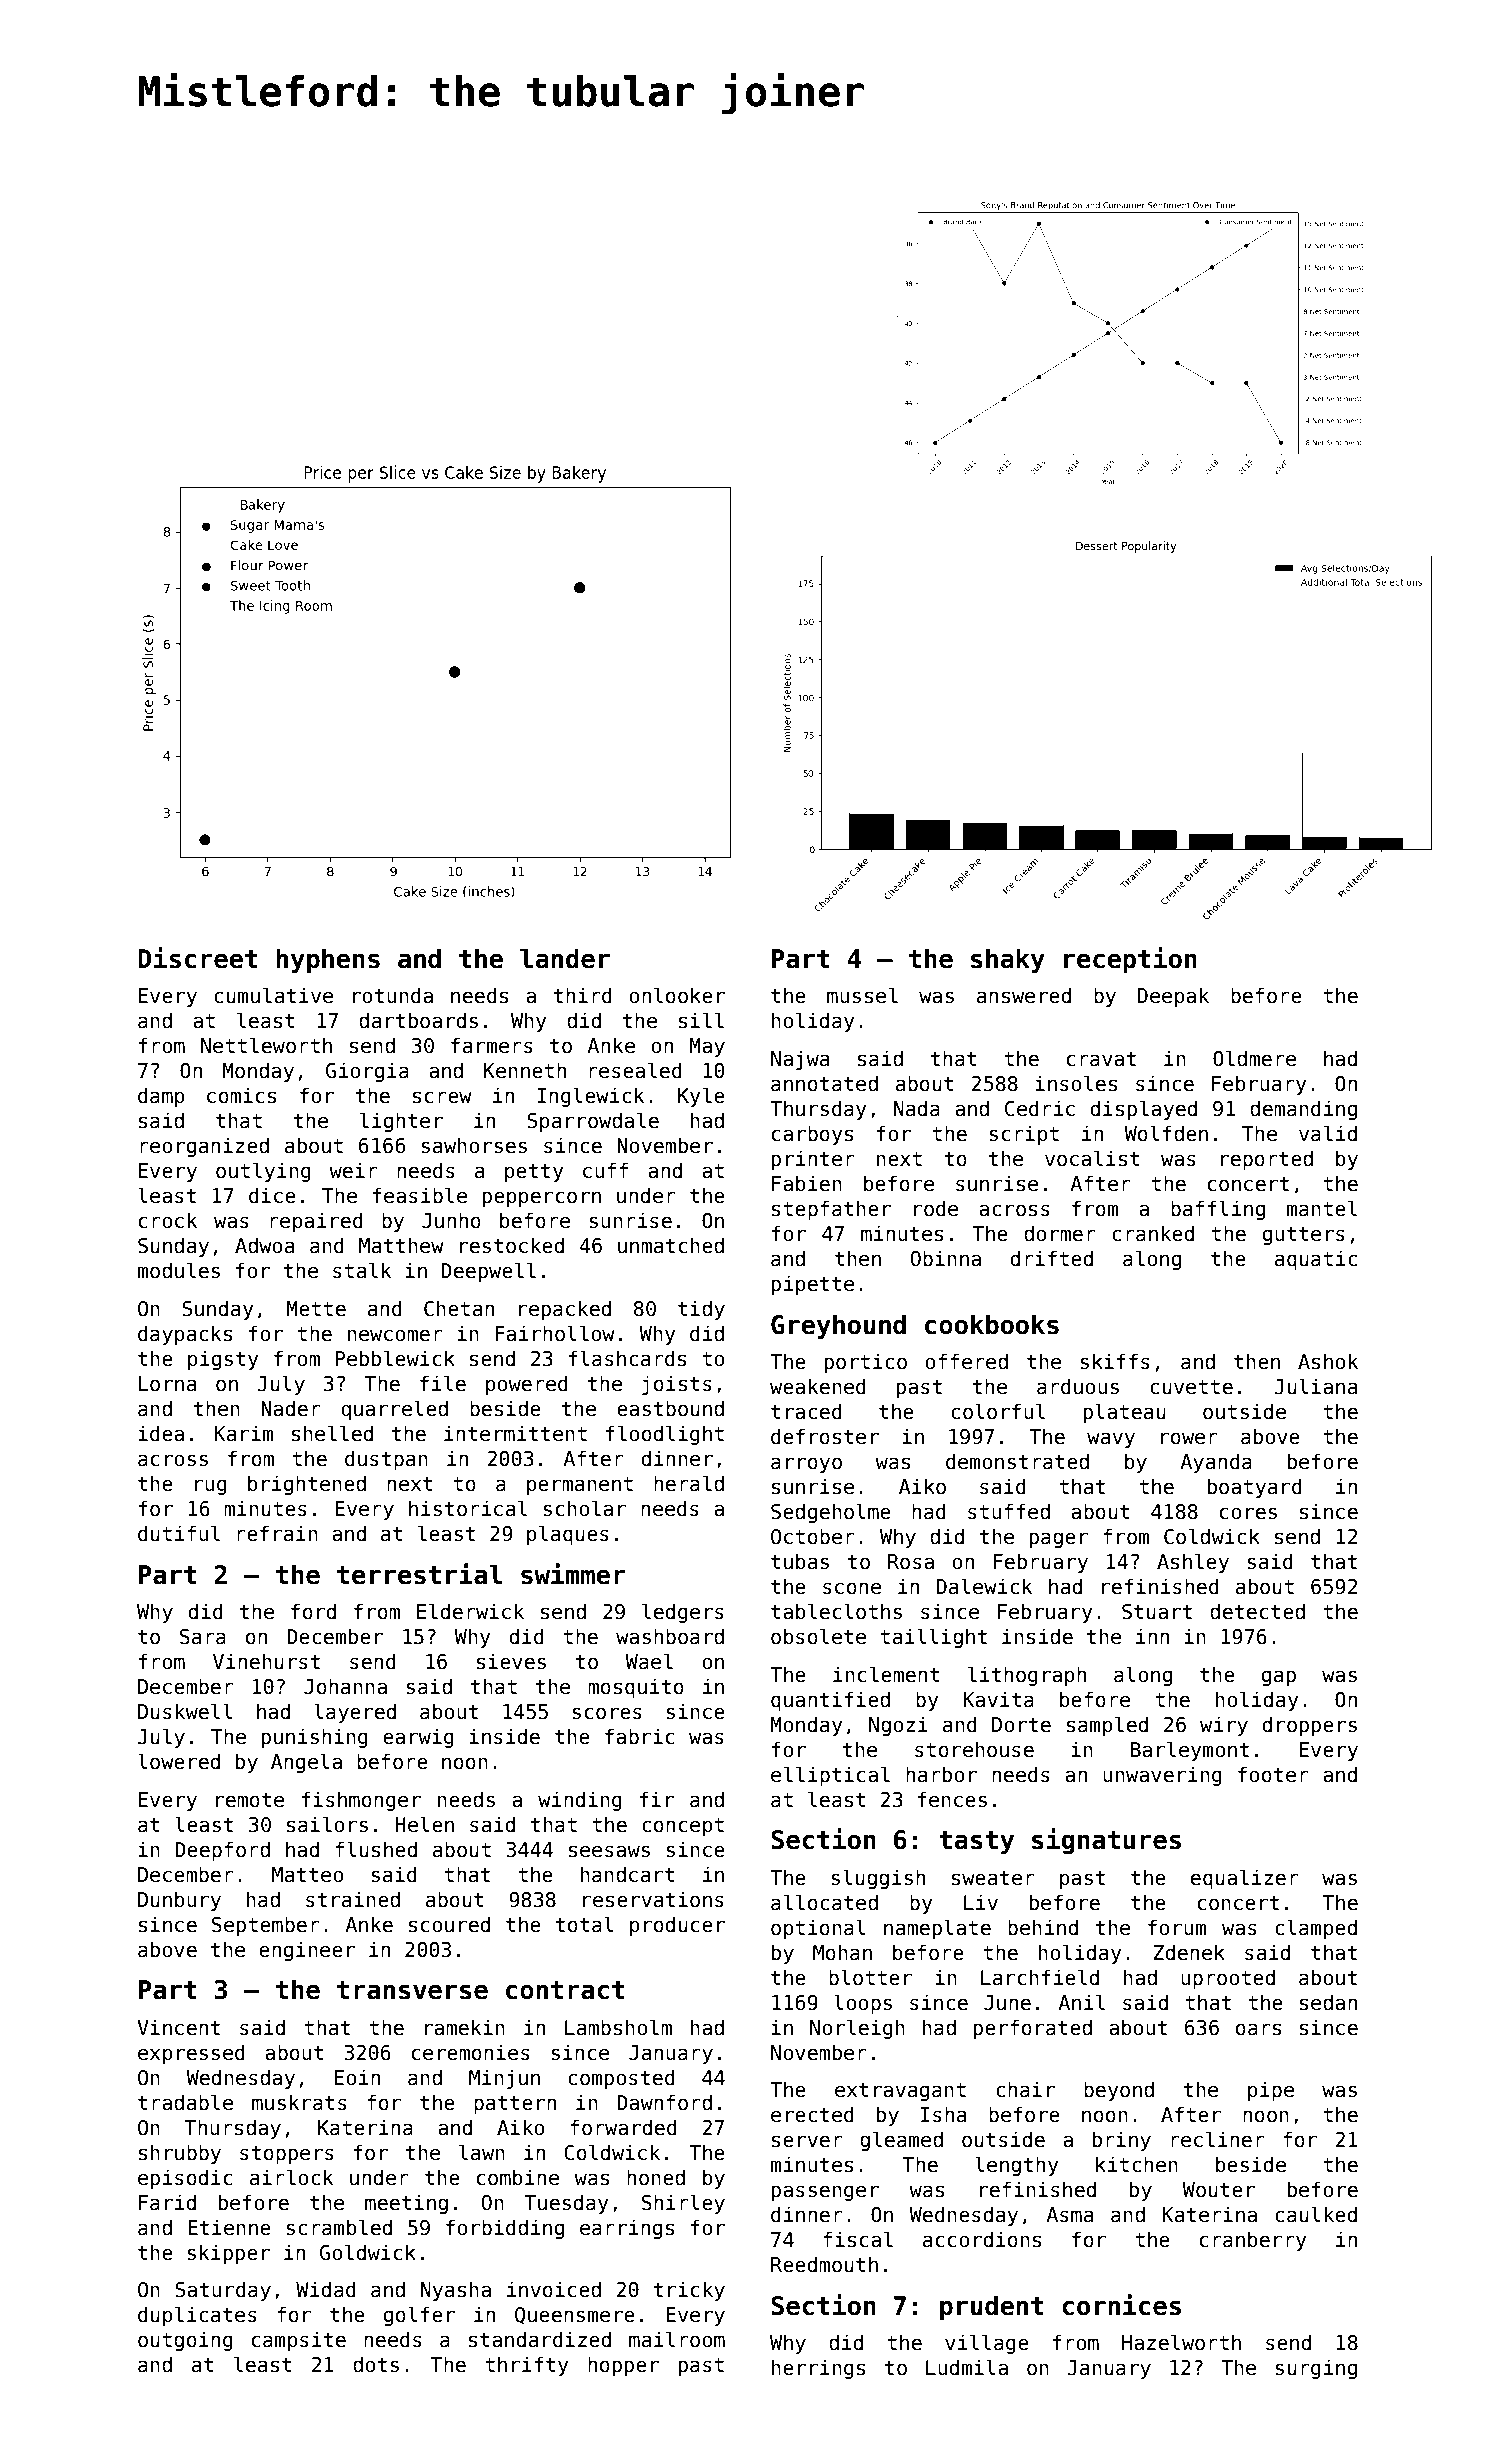 The image size is (1496, 2464). What do you see at coordinates (367, 1072) in the screenshot?
I see `Giorgia` at bounding box center [367, 1072].
